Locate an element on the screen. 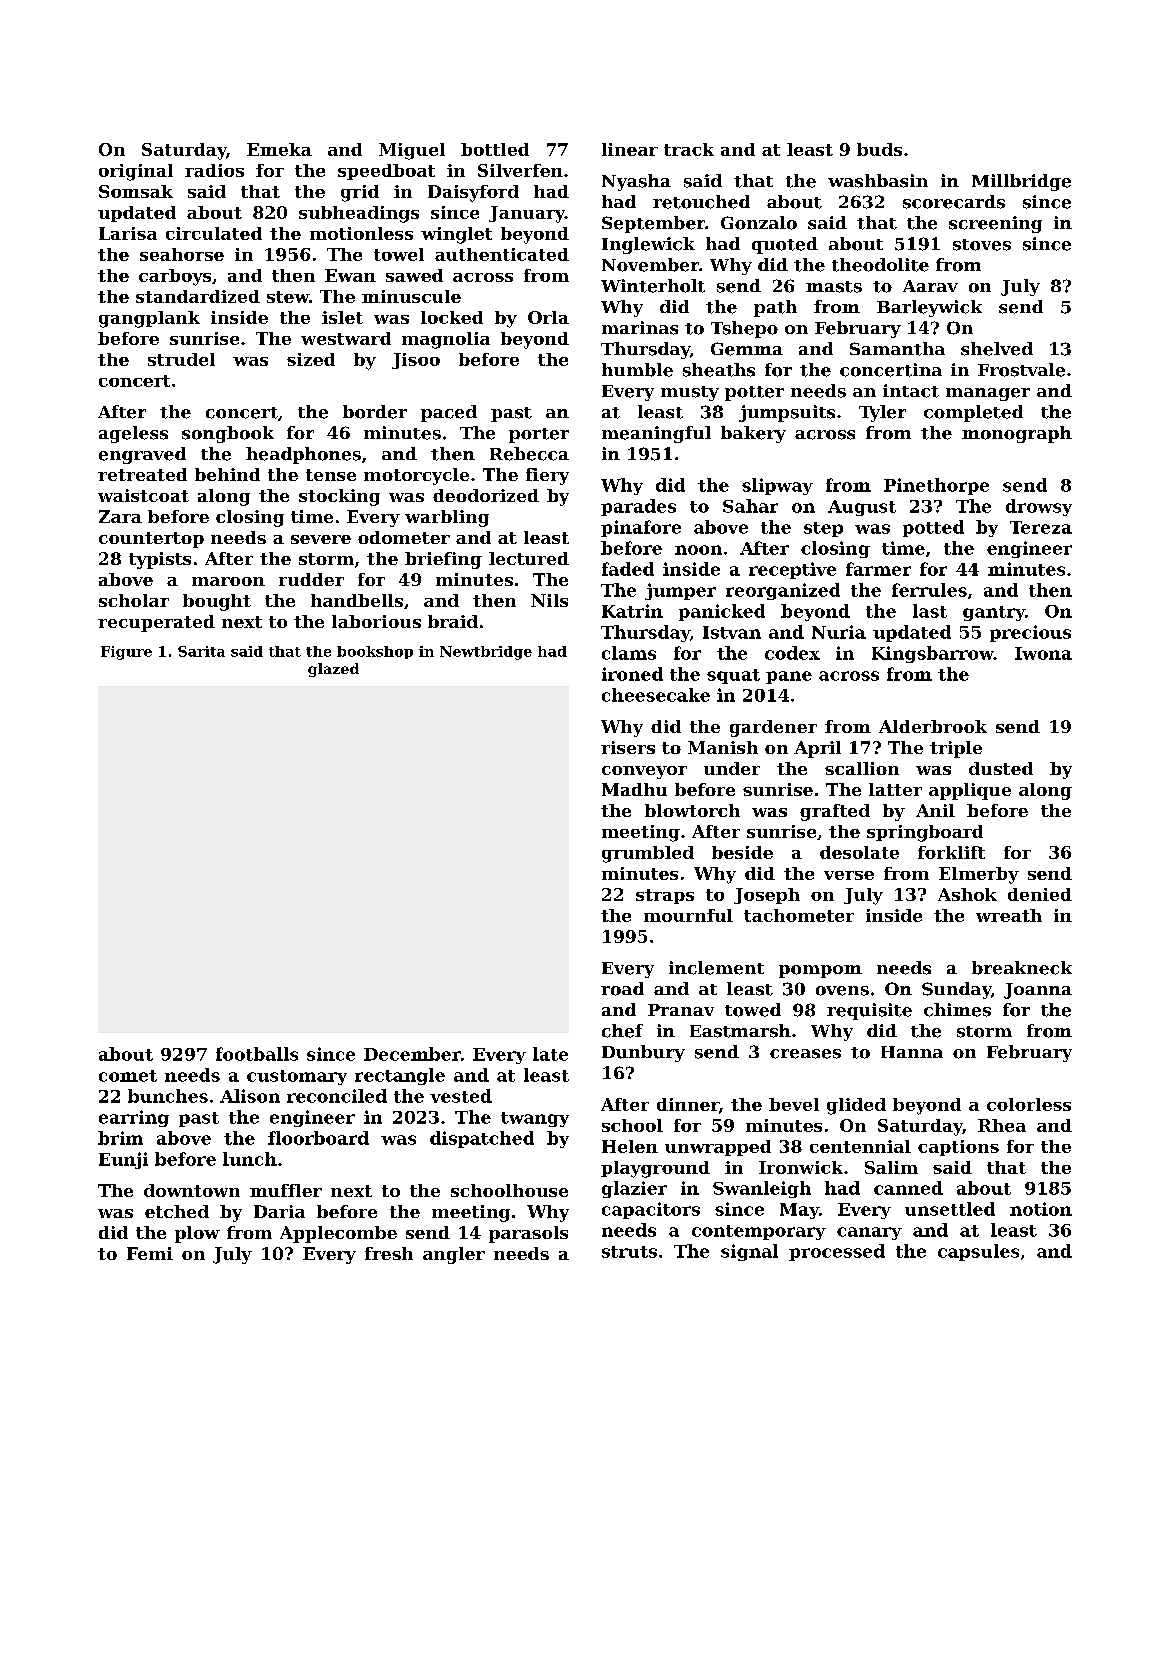 This screenshot has width=1170, height=1655. Alderbrook is located at coordinates (933, 726).
